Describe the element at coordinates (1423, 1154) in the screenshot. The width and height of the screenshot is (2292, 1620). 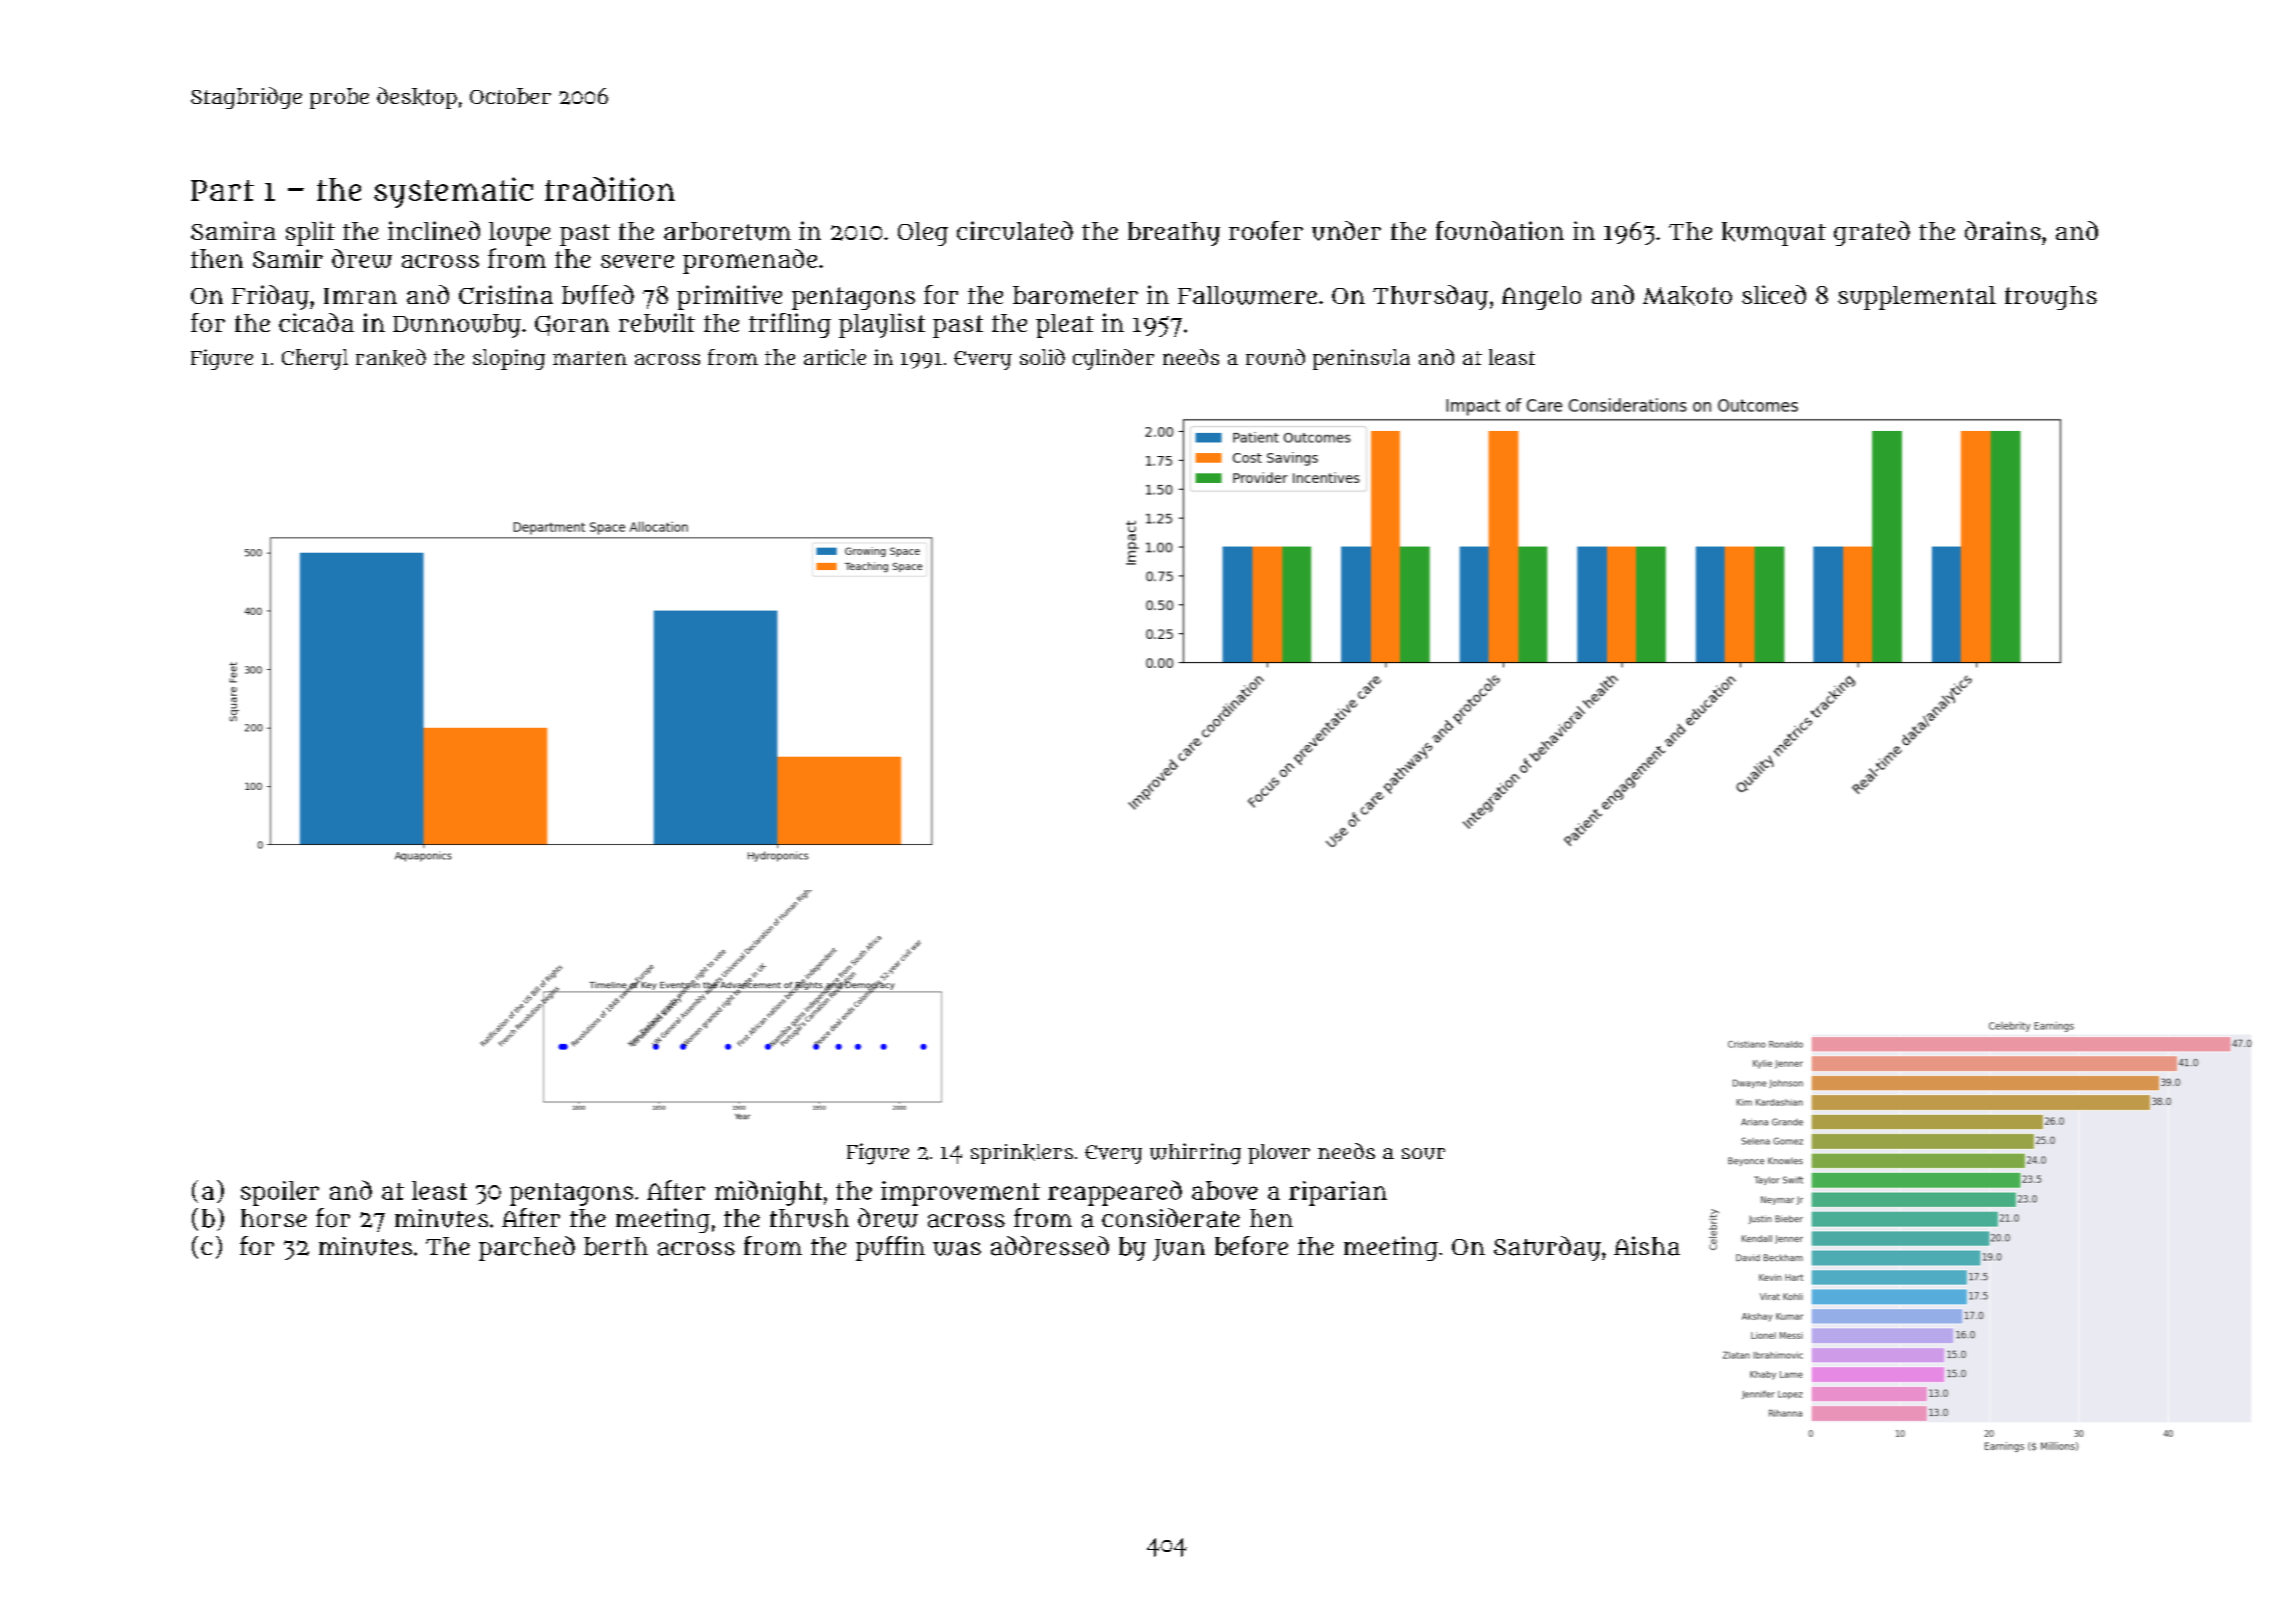
I see `sour` at that location.
